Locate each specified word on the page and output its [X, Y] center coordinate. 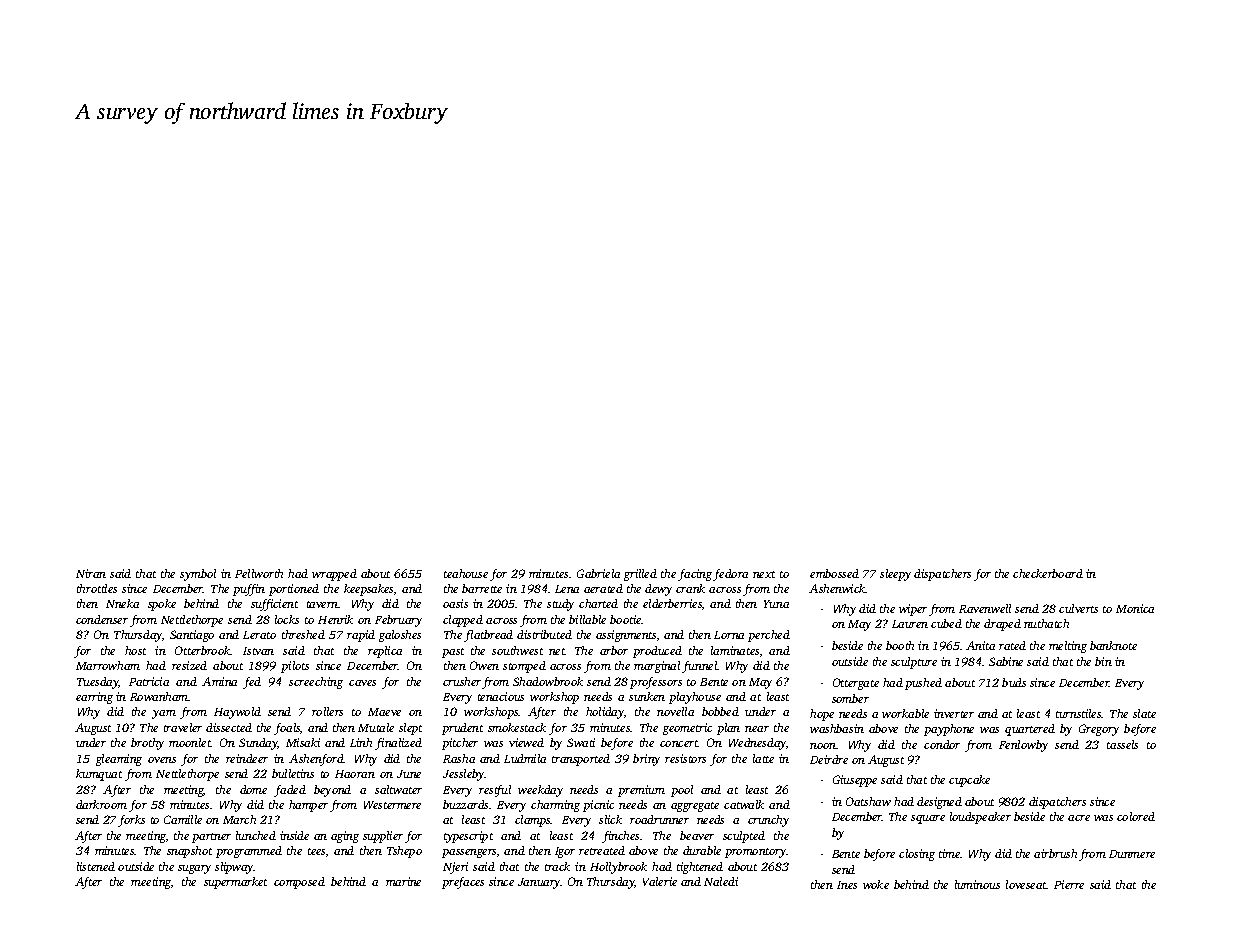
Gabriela [598, 573]
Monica [1135, 608]
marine [403, 881]
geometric [687, 729]
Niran [91, 573]
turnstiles [1079, 713]
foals [287, 729]
